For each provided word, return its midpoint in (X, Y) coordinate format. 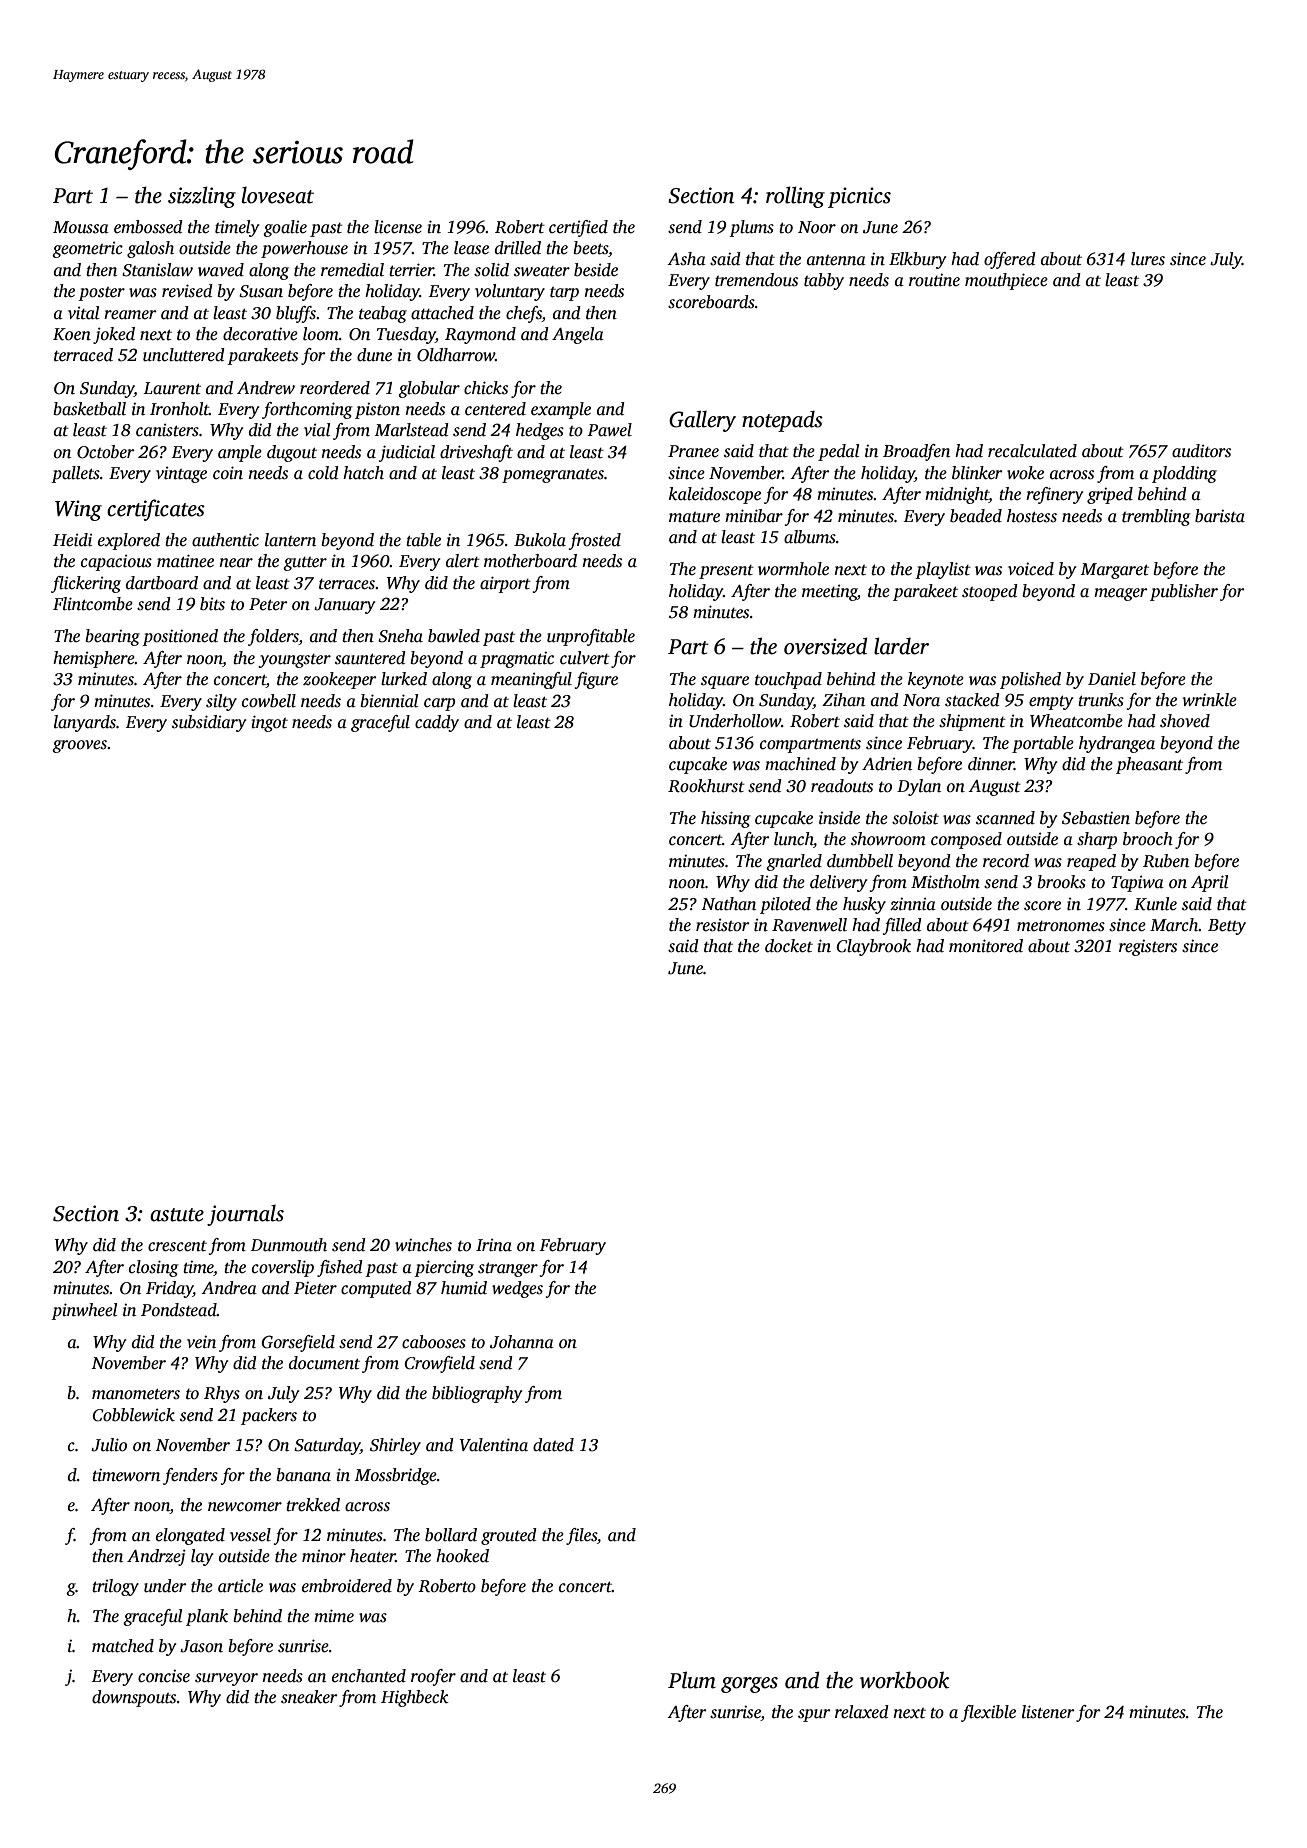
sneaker (309, 1697)
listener (1048, 1712)
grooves (79, 746)
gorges (749, 1685)
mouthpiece (1006, 281)
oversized (825, 646)
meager (1120, 594)
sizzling (202, 197)
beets (590, 248)
